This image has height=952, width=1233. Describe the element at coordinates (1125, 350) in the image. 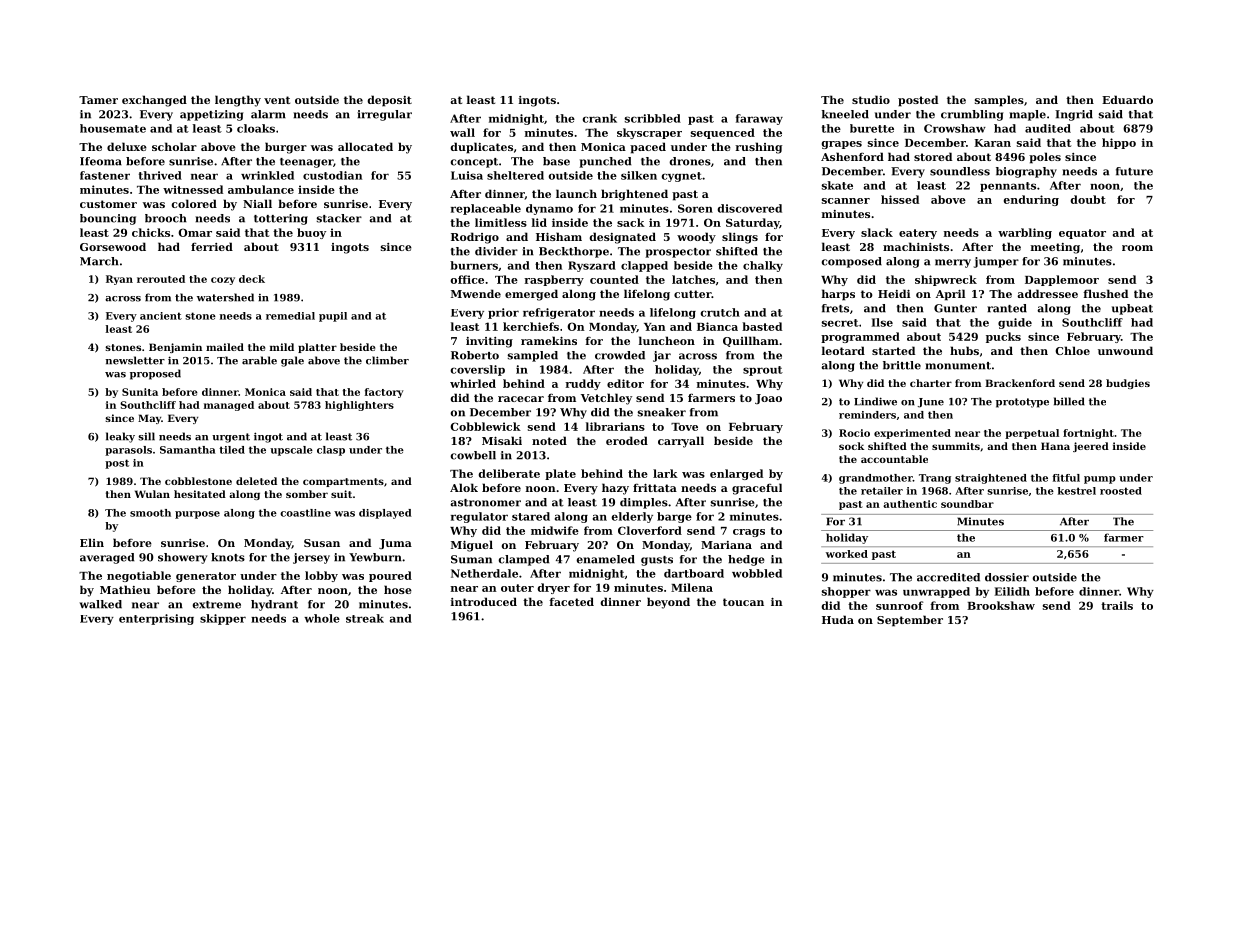

I see `unwound` at that location.
